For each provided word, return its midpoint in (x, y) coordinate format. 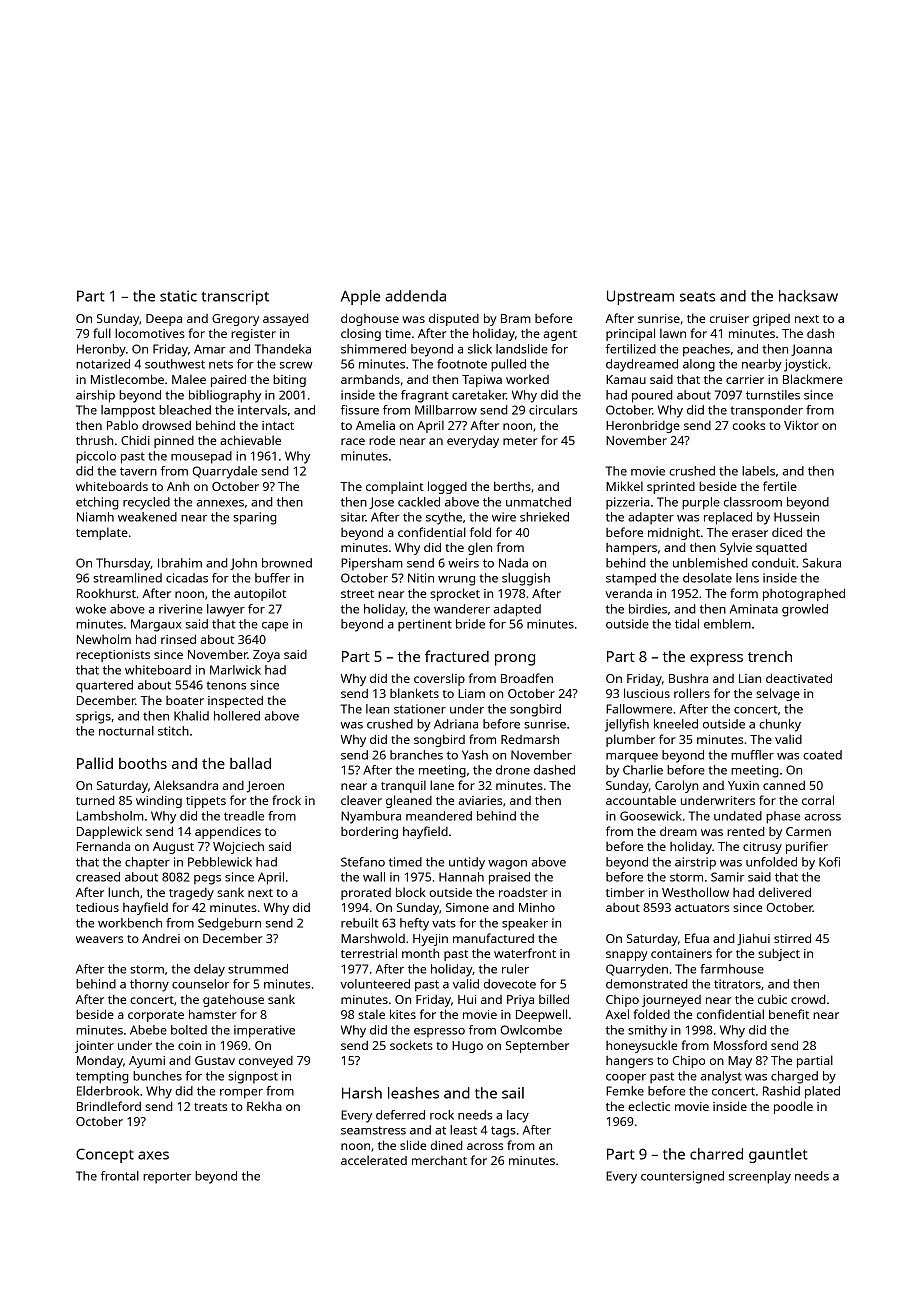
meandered (439, 816)
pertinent (425, 625)
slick (480, 349)
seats (697, 296)
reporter (167, 1177)
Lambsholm (110, 816)
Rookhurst (106, 593)
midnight (674, 533)
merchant (439, 1160)
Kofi (829, 862)
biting (289, 380)
